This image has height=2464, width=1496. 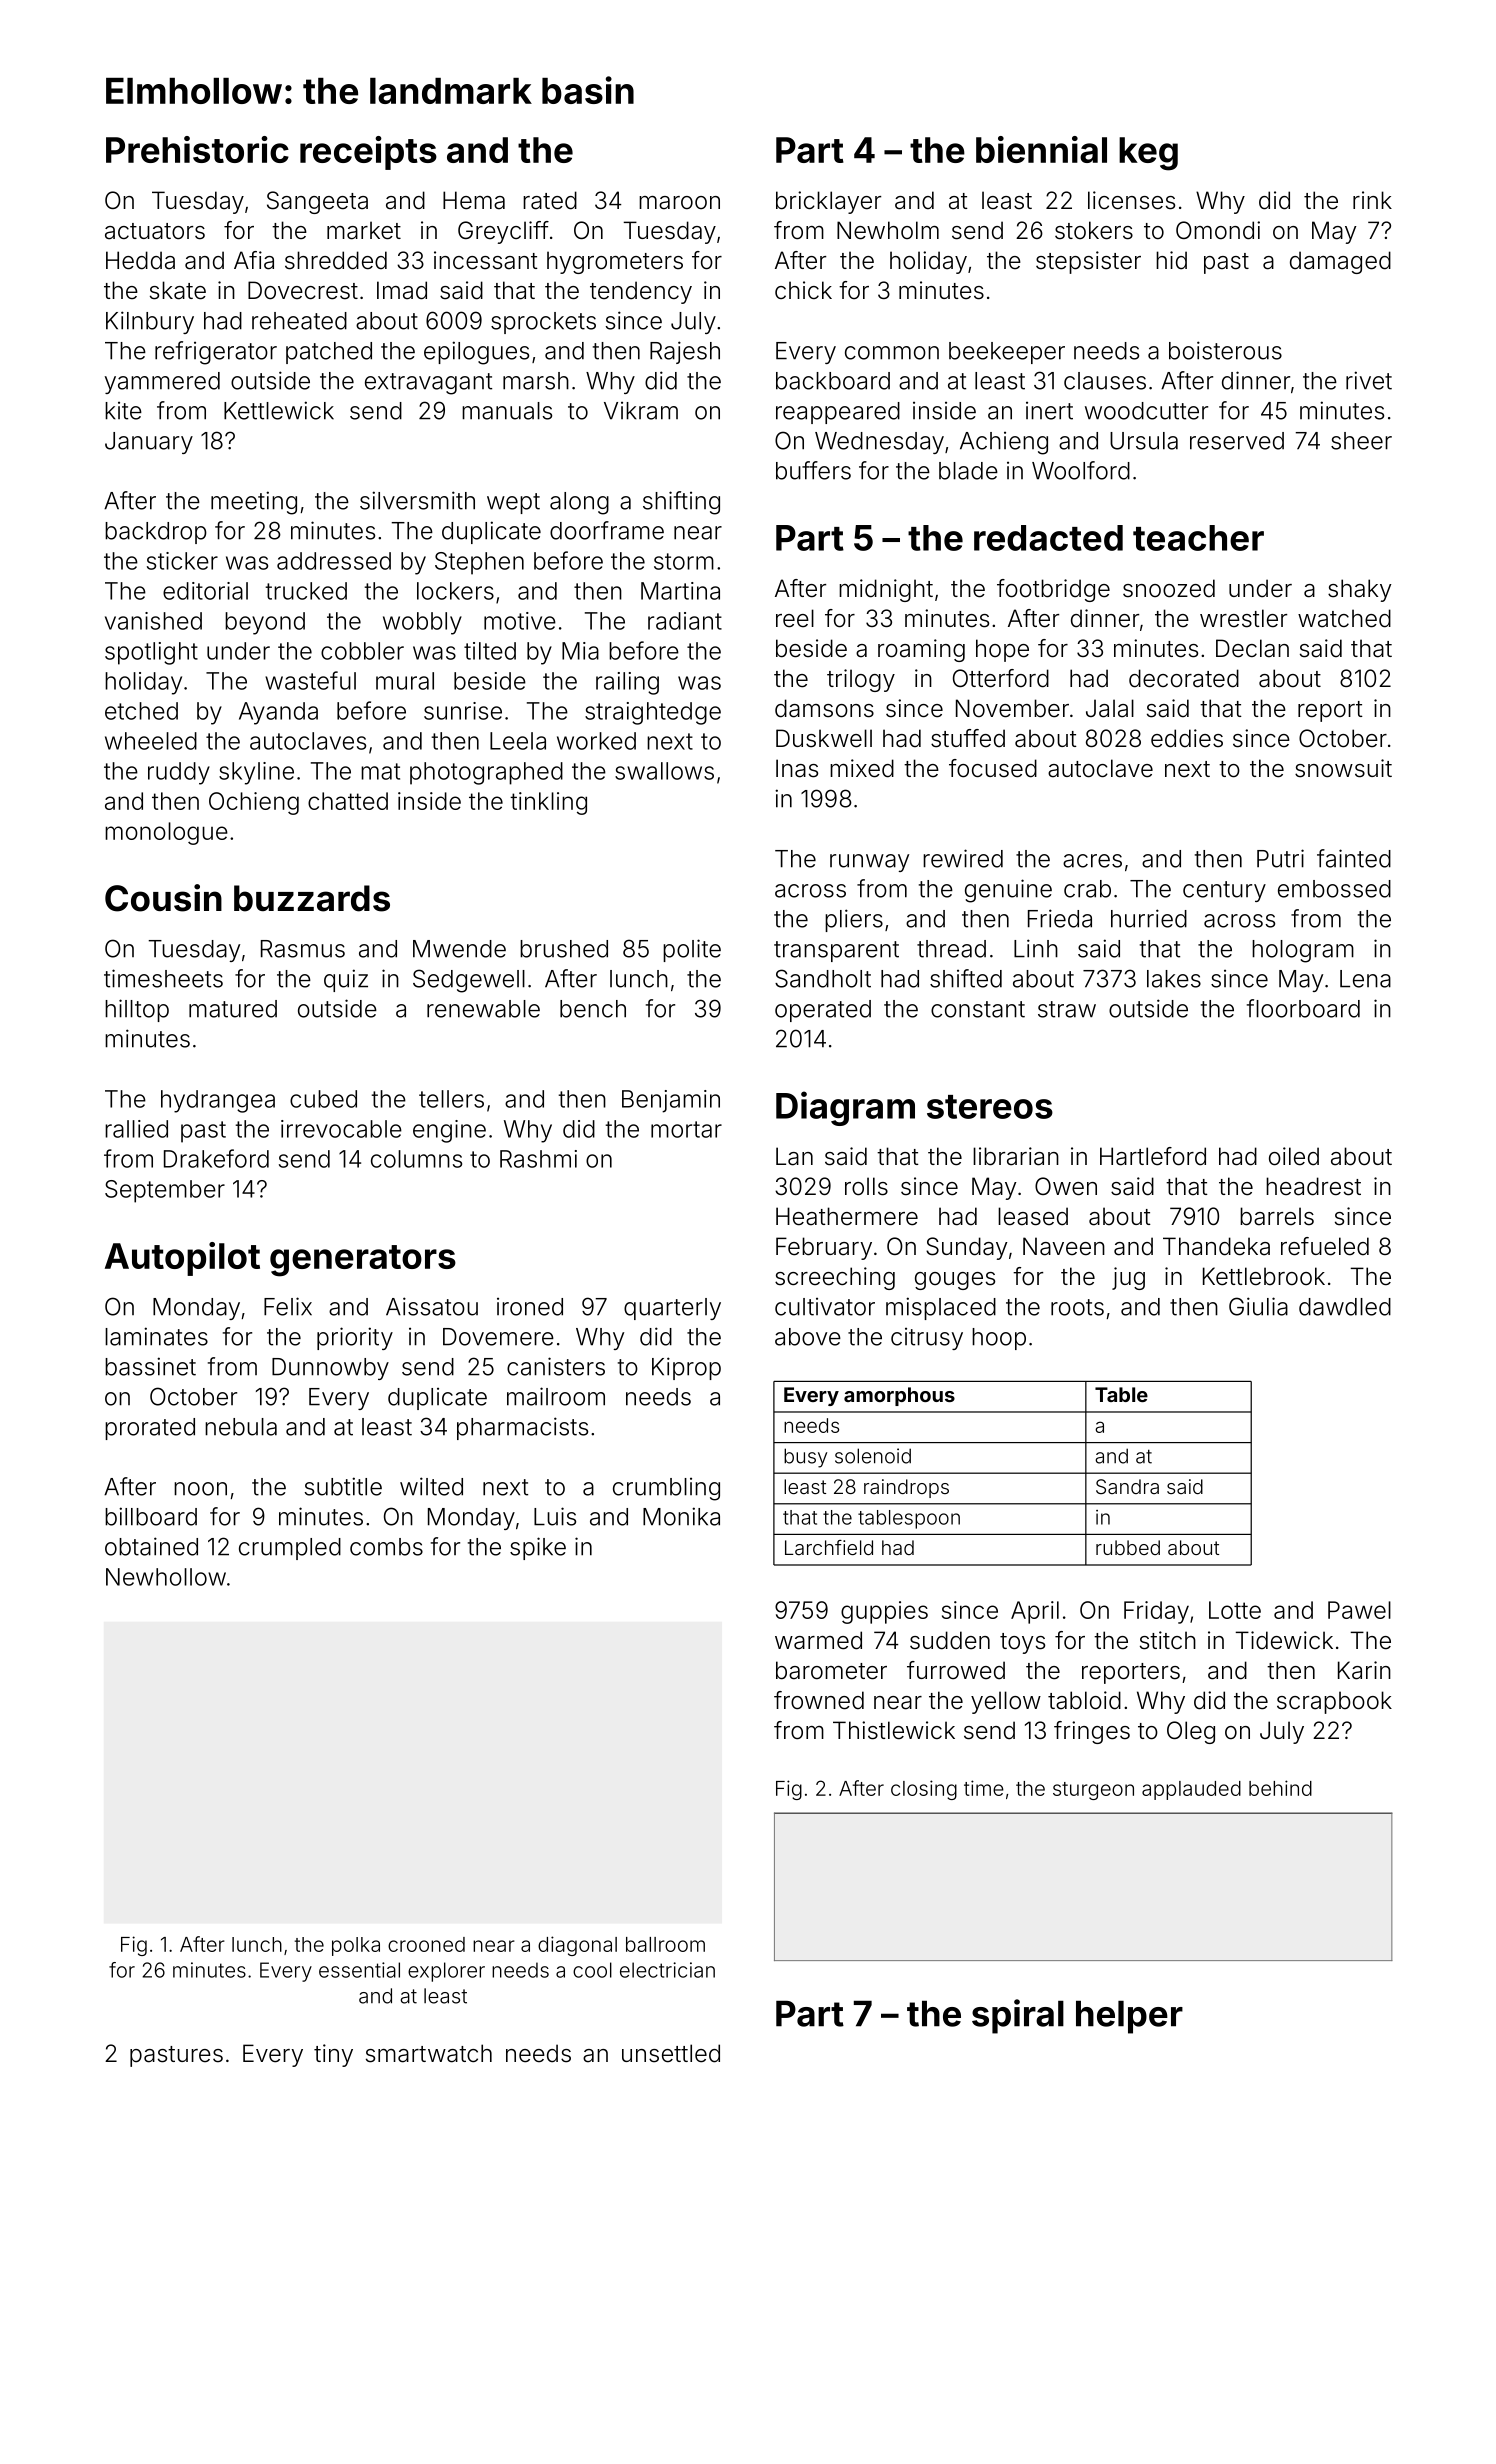 I want to click on Prehistoric, so click(x=197, y=149).
